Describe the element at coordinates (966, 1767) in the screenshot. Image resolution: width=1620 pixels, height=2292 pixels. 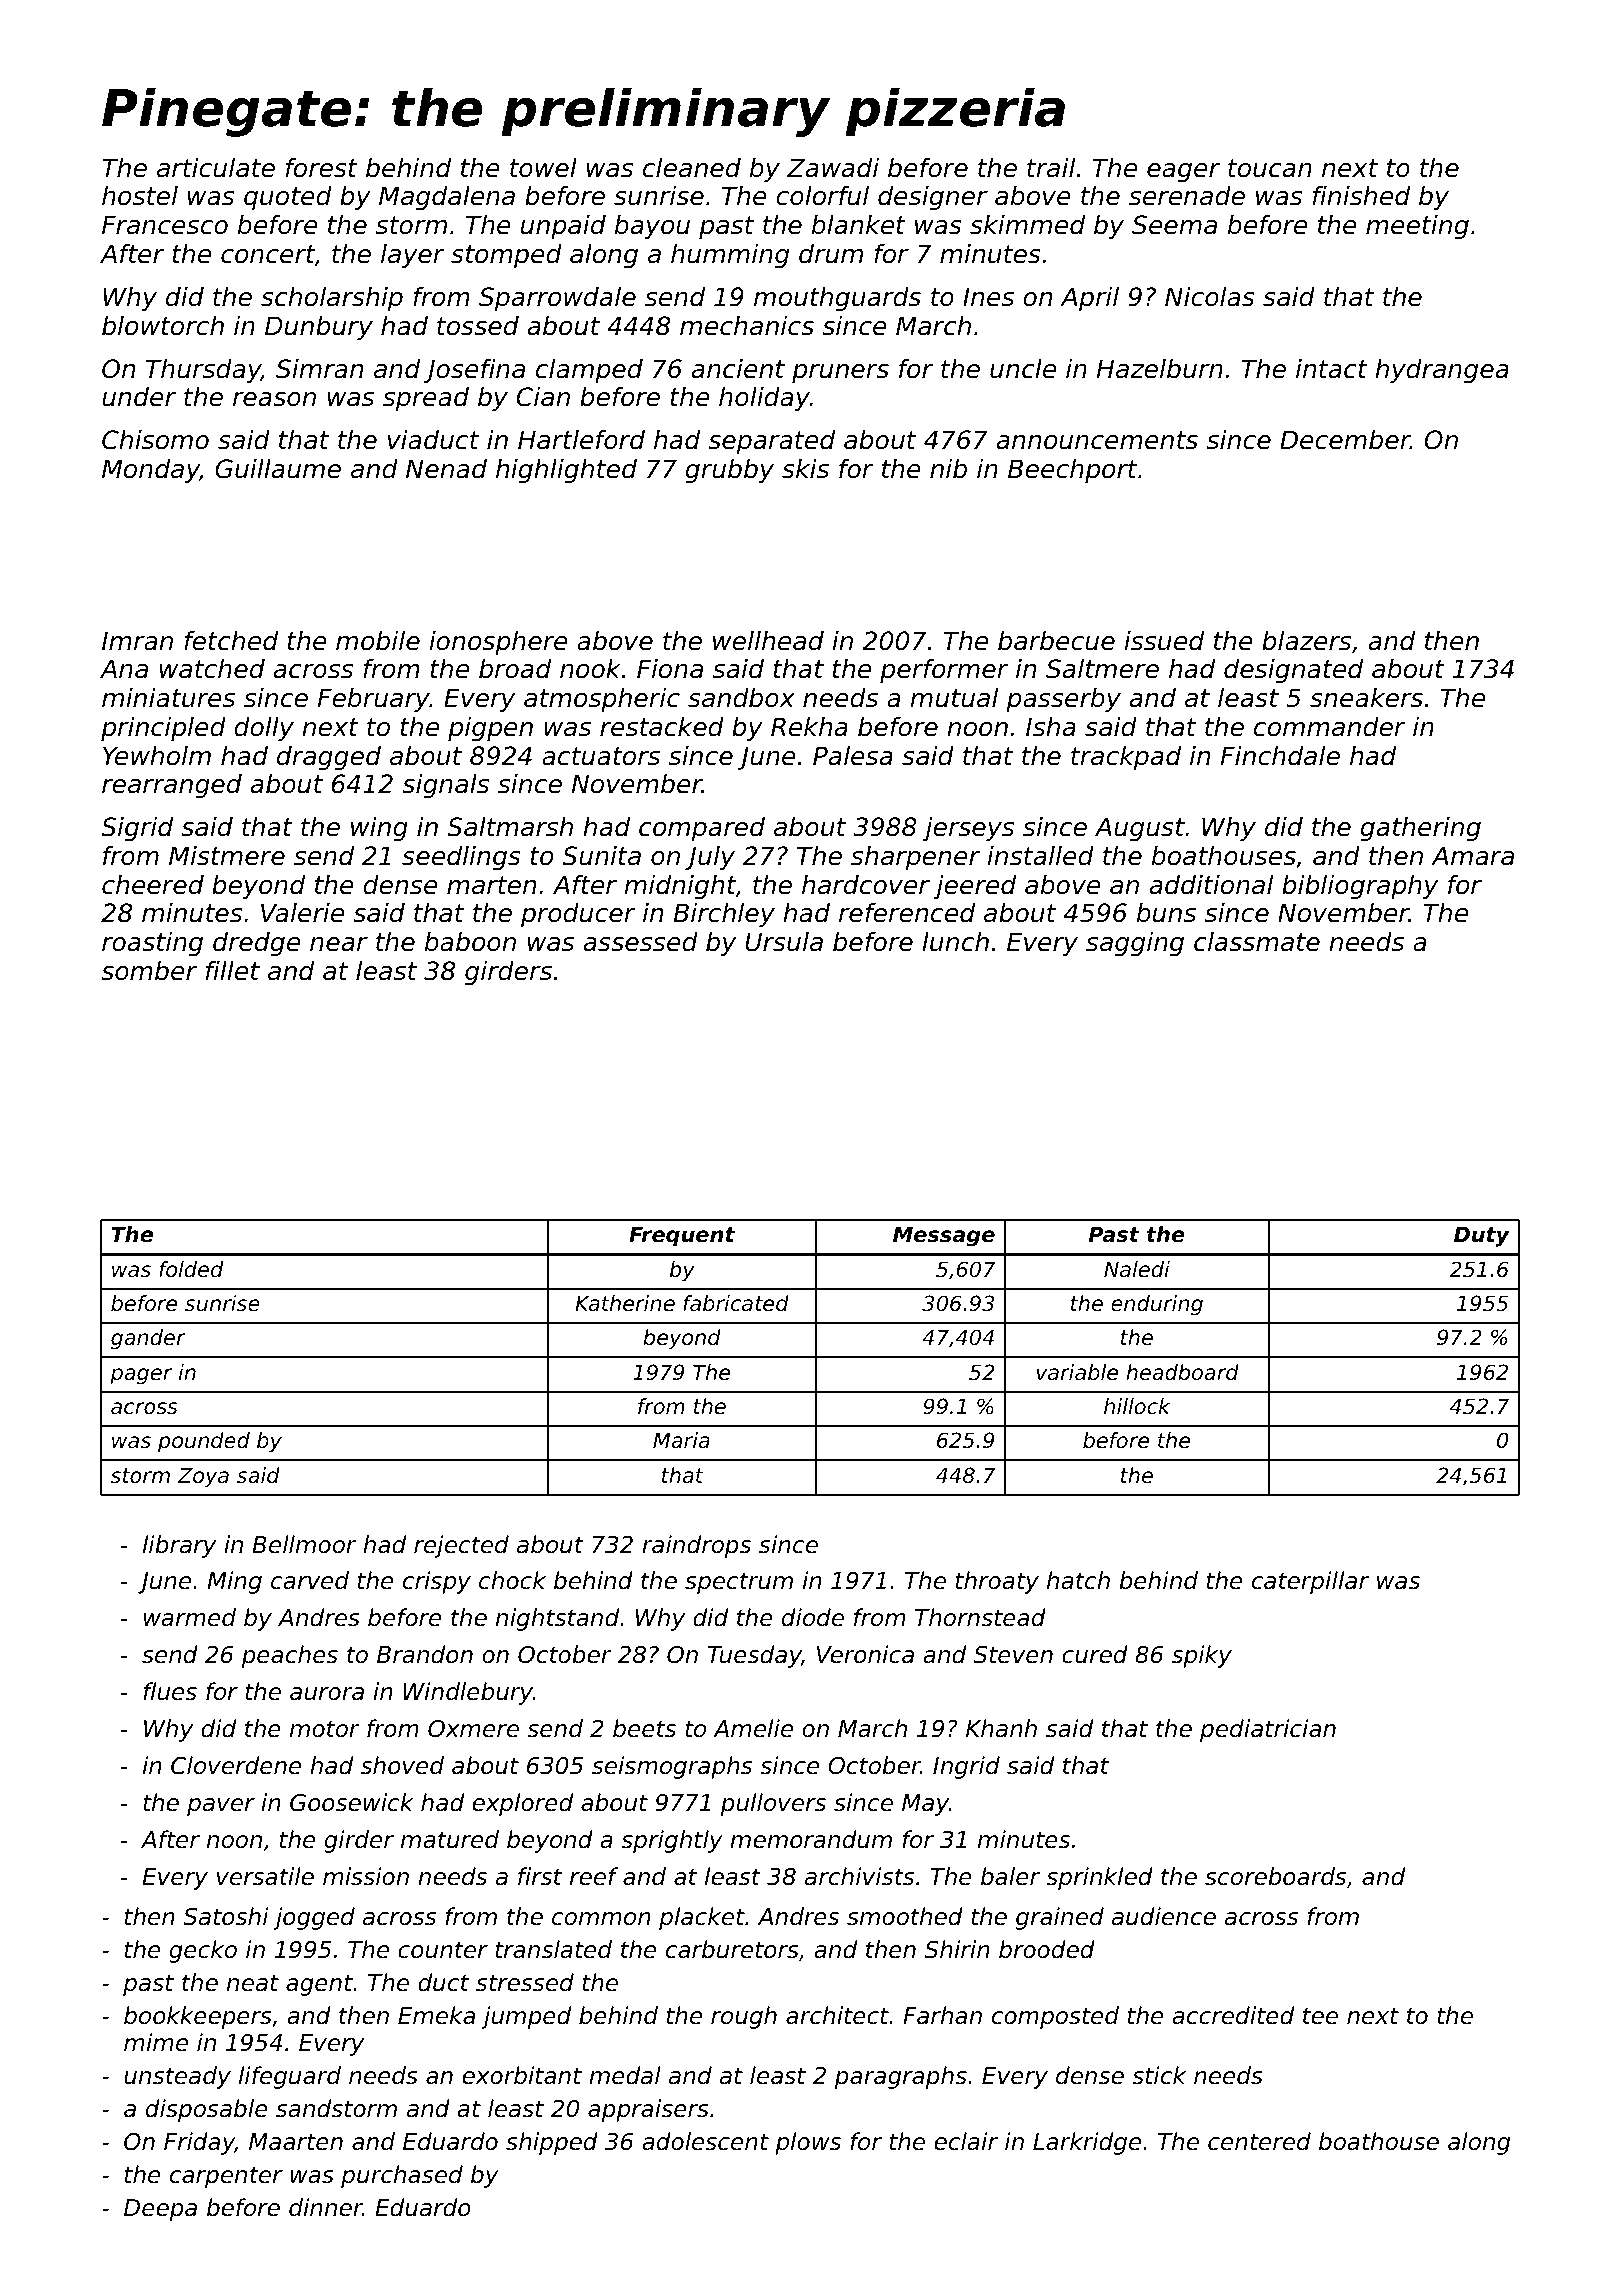
I see `Ingrid` at that location.
